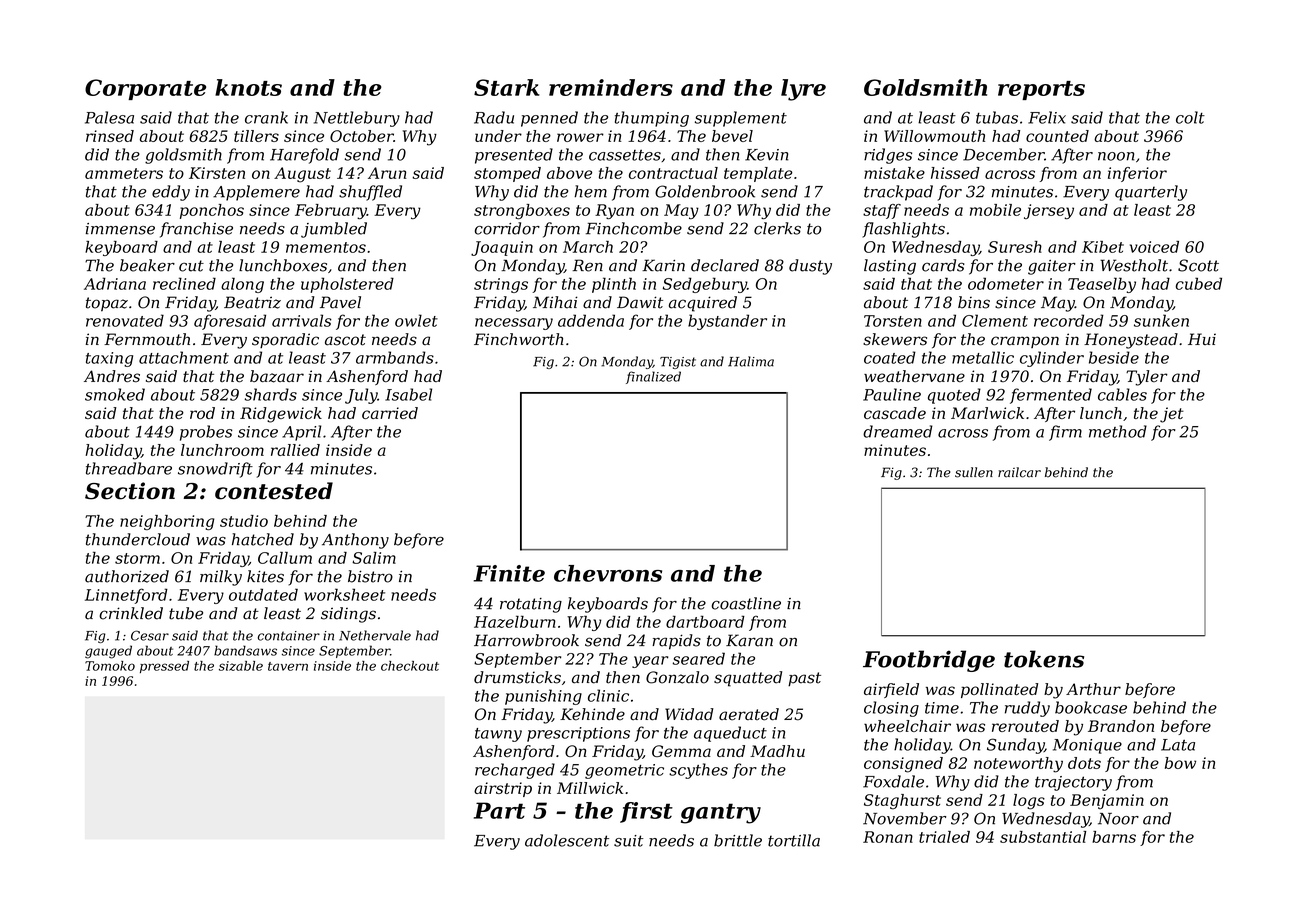 The width and height of the document is (1308, 924). Describe the element at coordinates (145, 89) in the document. I see `Corporate` at that location.
